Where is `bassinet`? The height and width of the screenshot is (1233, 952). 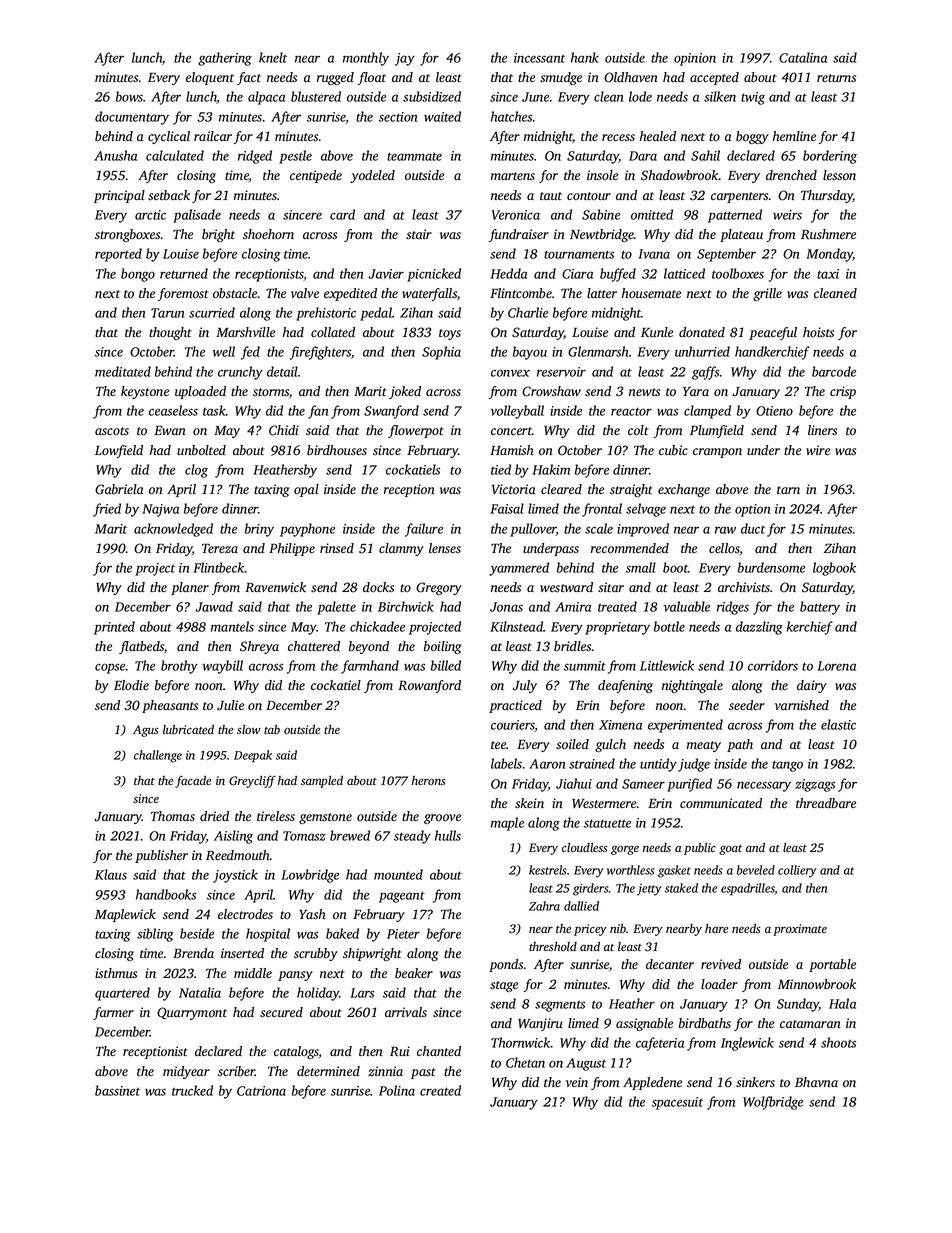 bassinet is located at coordinates (117, 1090).
